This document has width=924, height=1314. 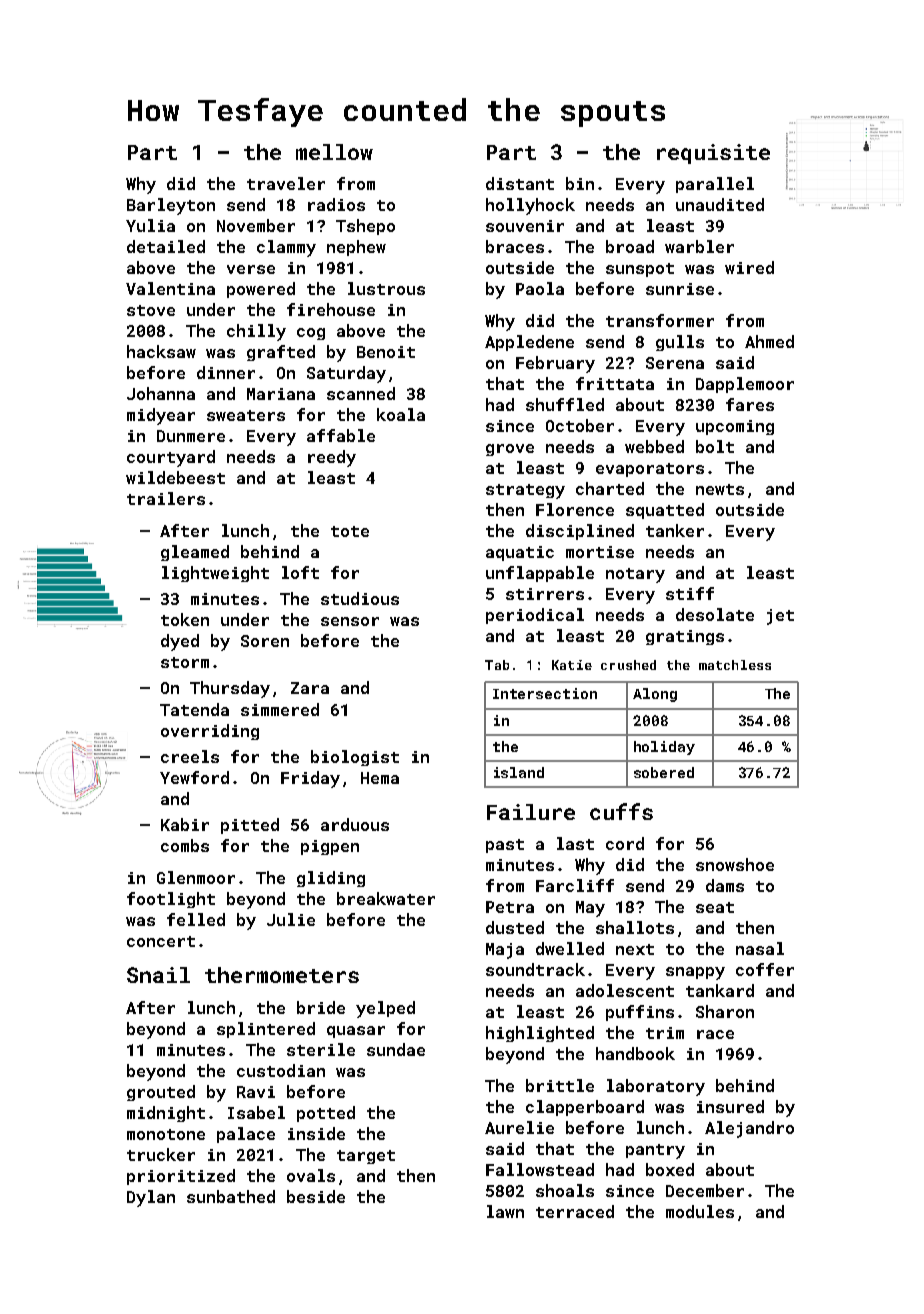 What do you see at coordinates (664, 772) in the document?
I see `sobered` at bounding box center [664, 772].
